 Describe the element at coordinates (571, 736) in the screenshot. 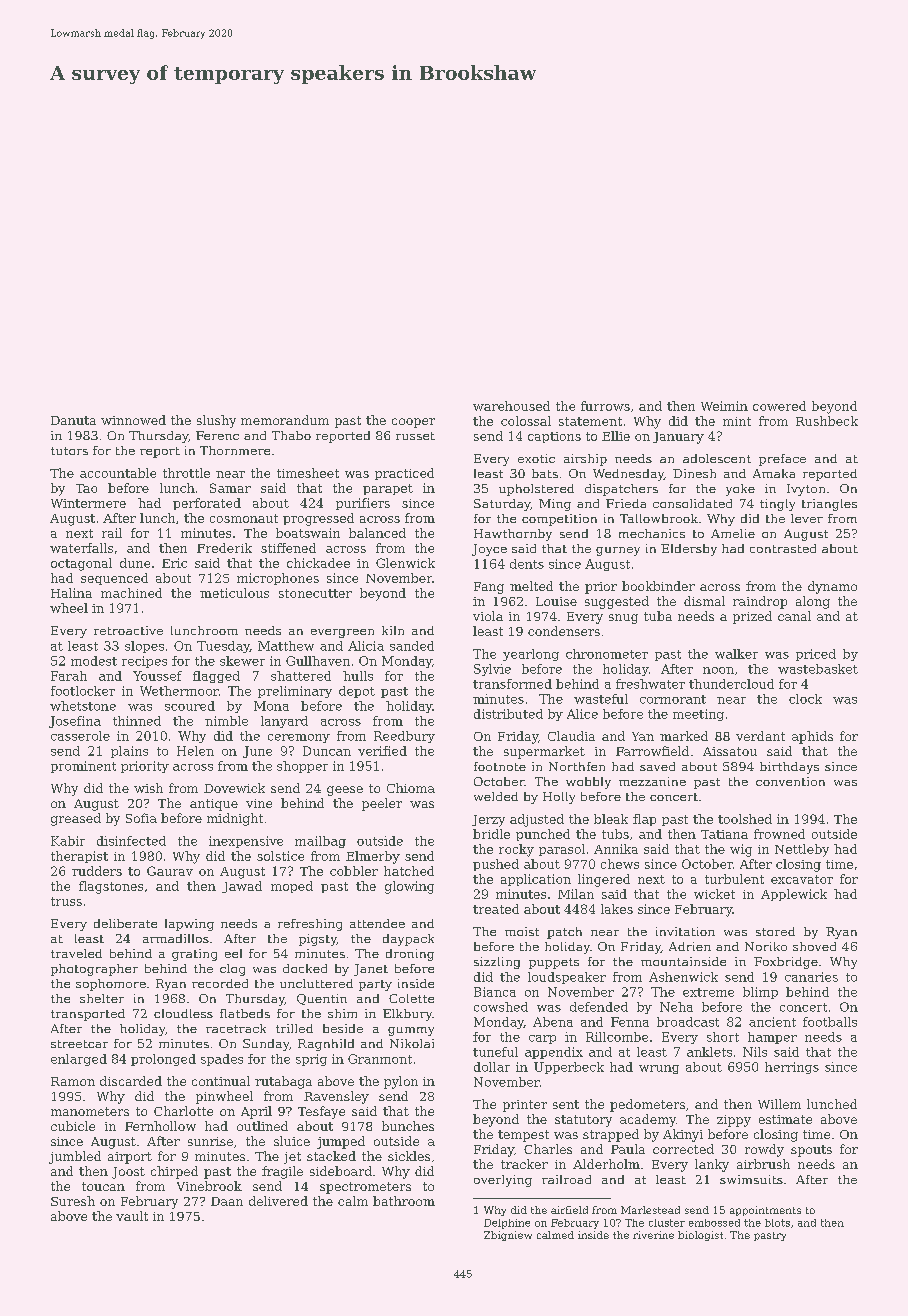

I see `Claudia` at that location.
